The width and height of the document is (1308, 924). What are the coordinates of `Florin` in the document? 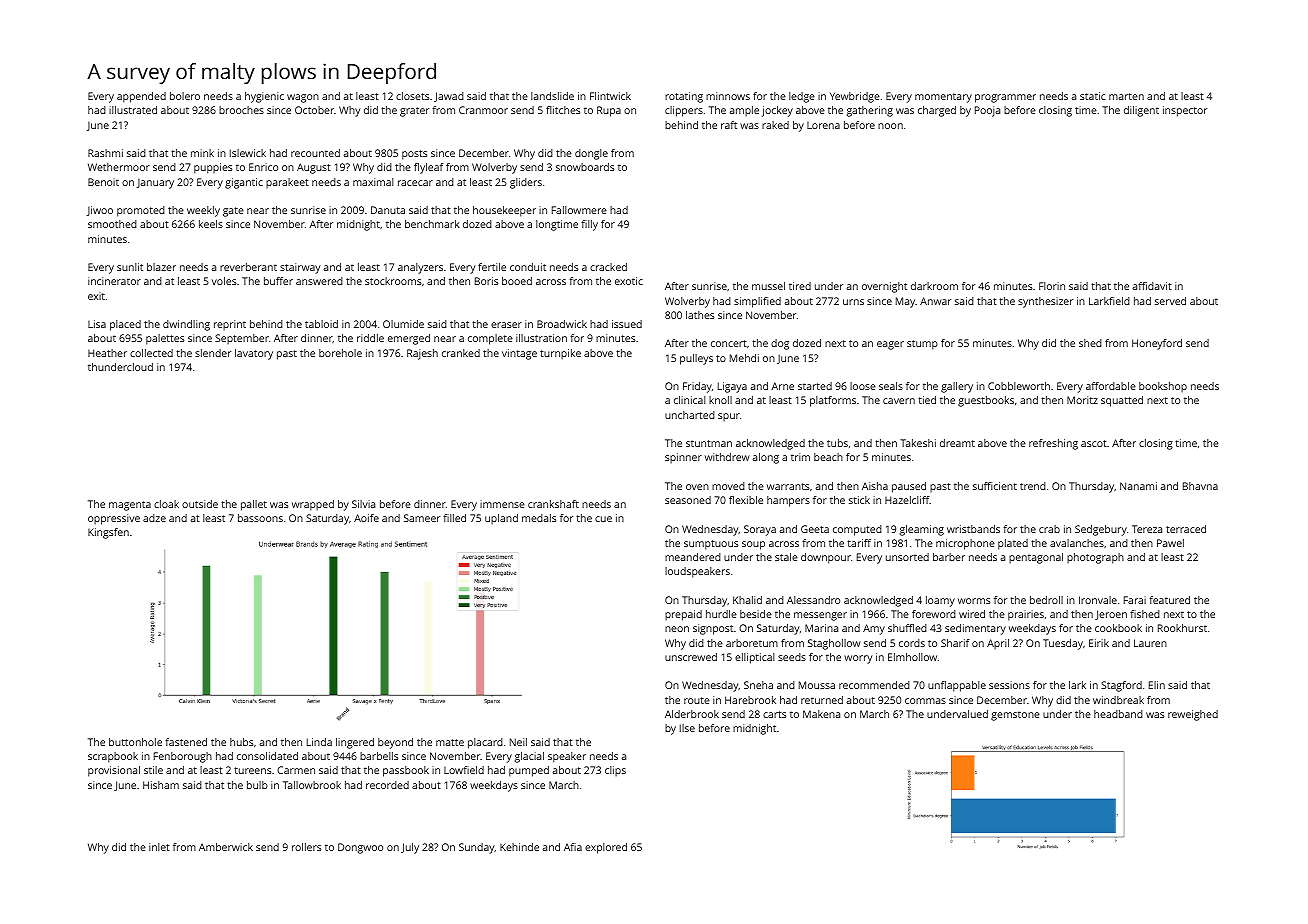 It's located at (1052, 286).
